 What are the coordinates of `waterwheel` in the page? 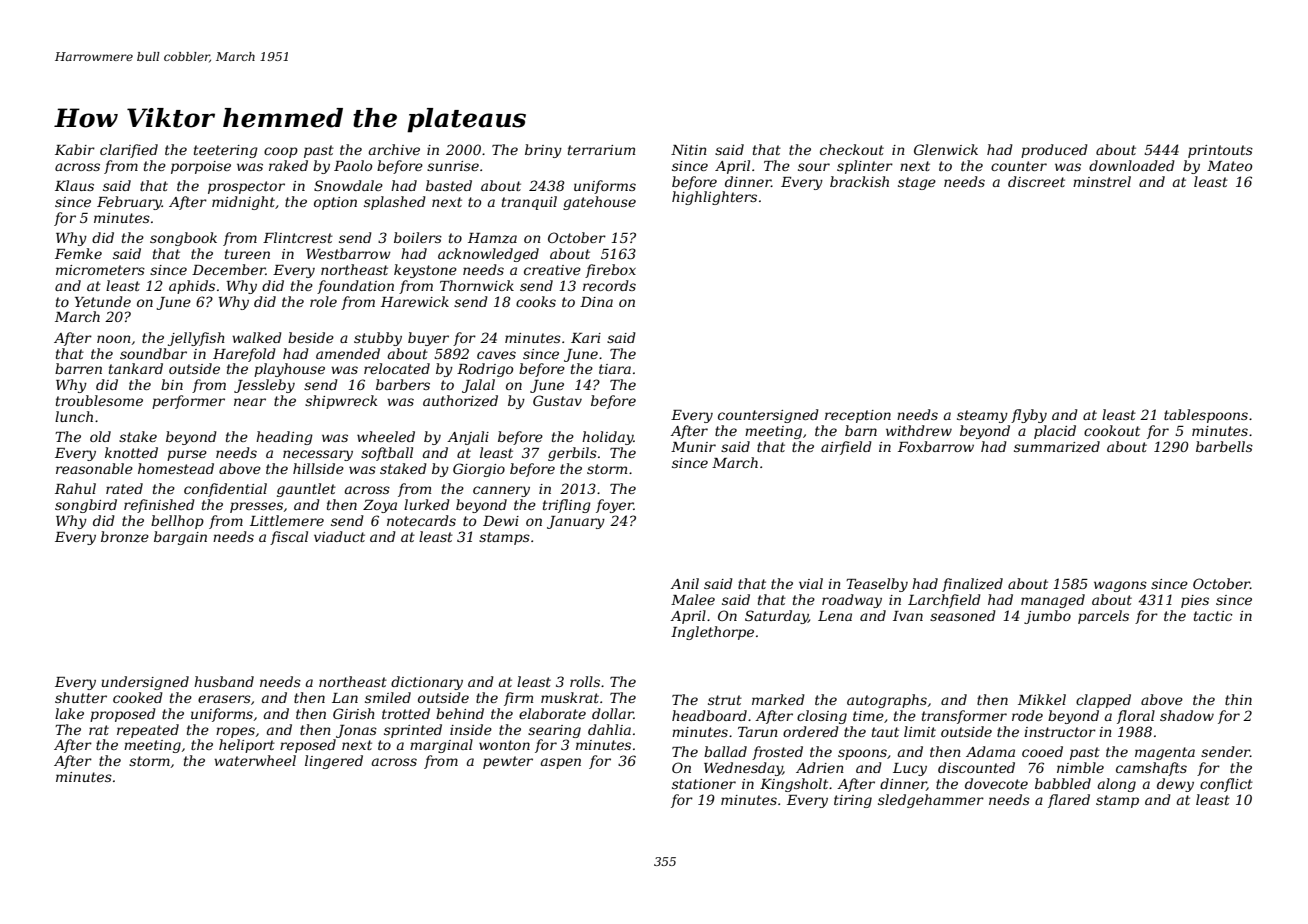 It's located at (255, 760).
